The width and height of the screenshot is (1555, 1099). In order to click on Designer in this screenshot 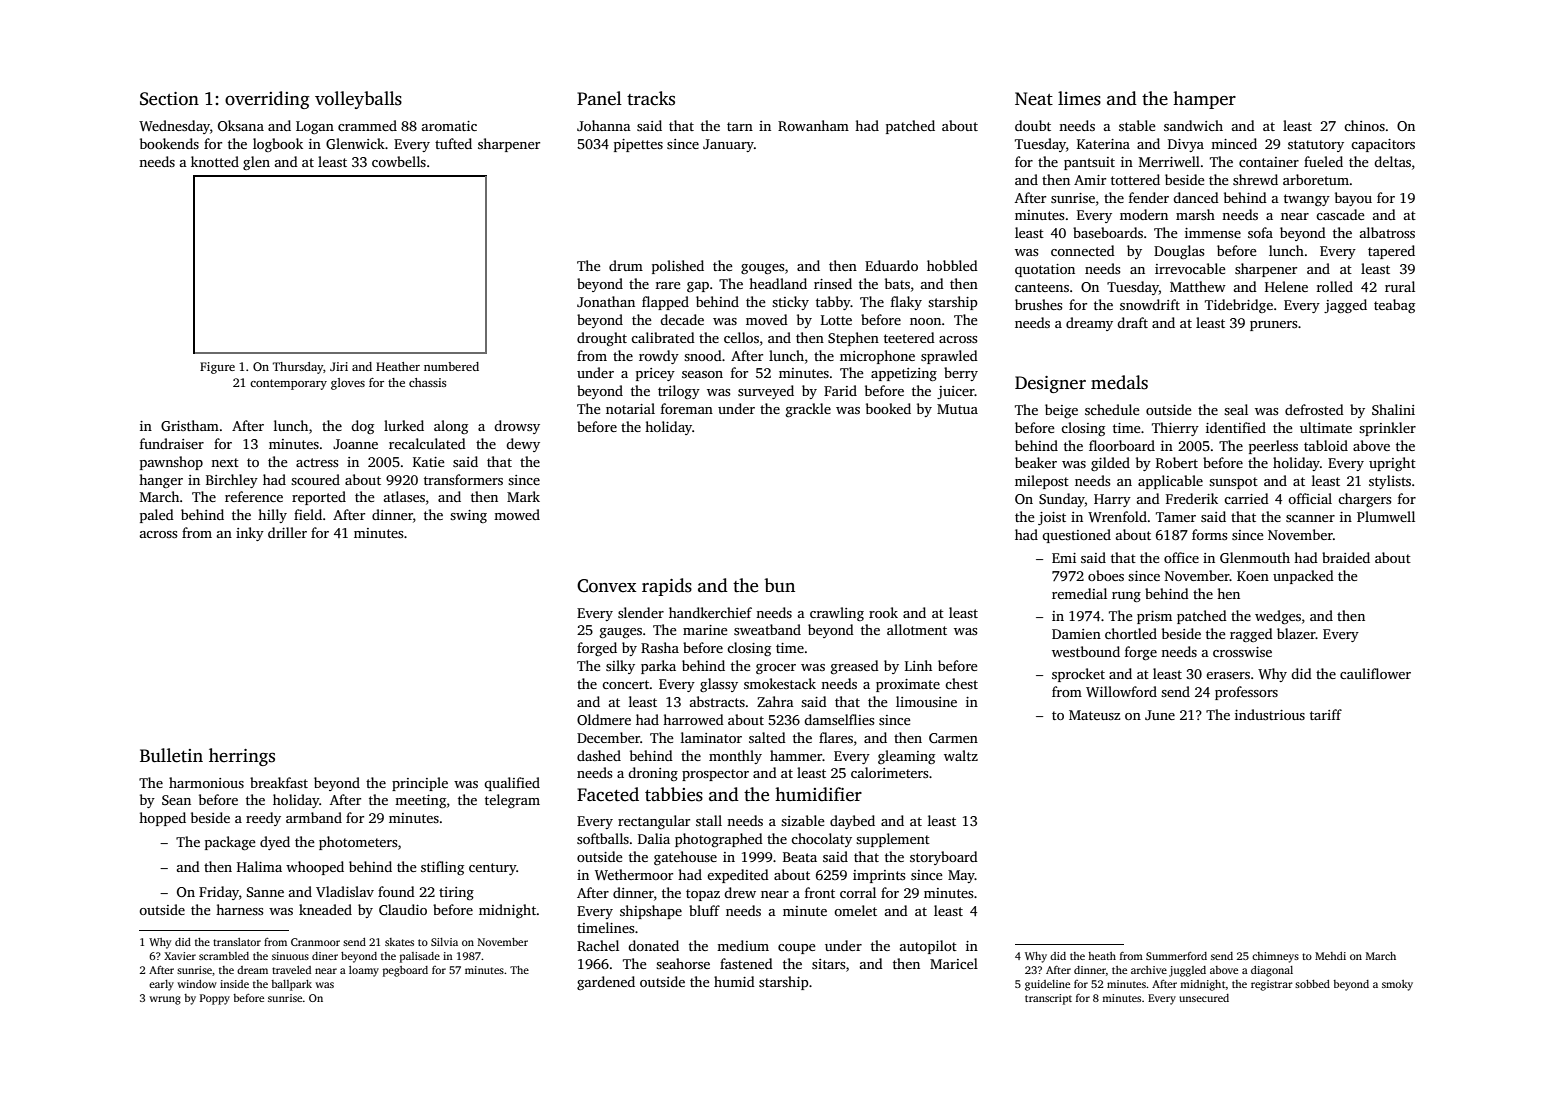, I will do `click(1050, 384)`.
